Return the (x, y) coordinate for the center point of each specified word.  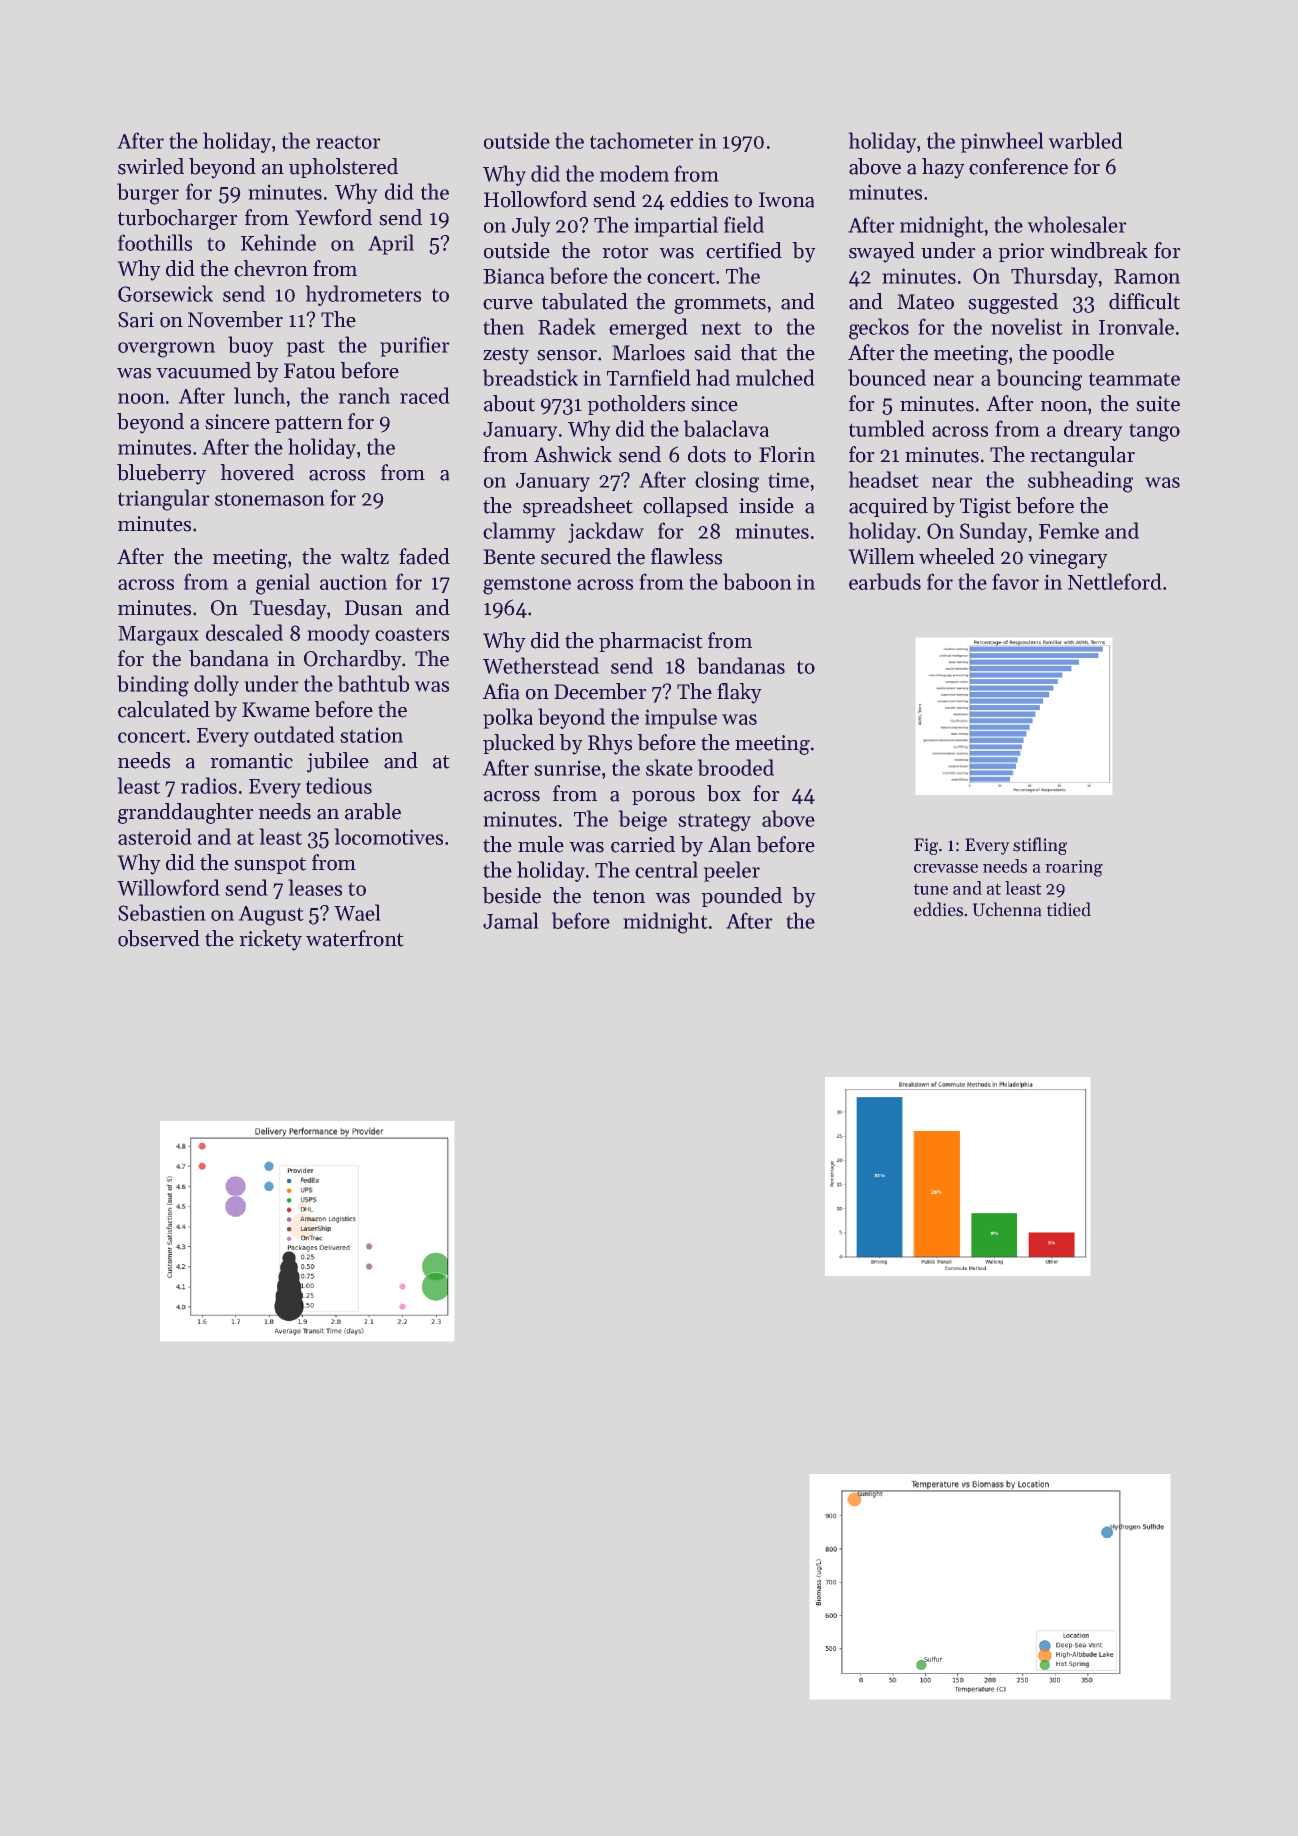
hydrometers (363, 295)
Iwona (787, 200)
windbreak (1099, 250)
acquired (888, 507)
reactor (348, 142)
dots (707, 454)
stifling (1040, 846)
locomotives (388, 836)
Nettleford (1115, 581)
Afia (501, 691)
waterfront (355, 938)
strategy (714, 822)
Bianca (514, 276)
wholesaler (1077, 224)
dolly (216, 685)
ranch (364, 395)
